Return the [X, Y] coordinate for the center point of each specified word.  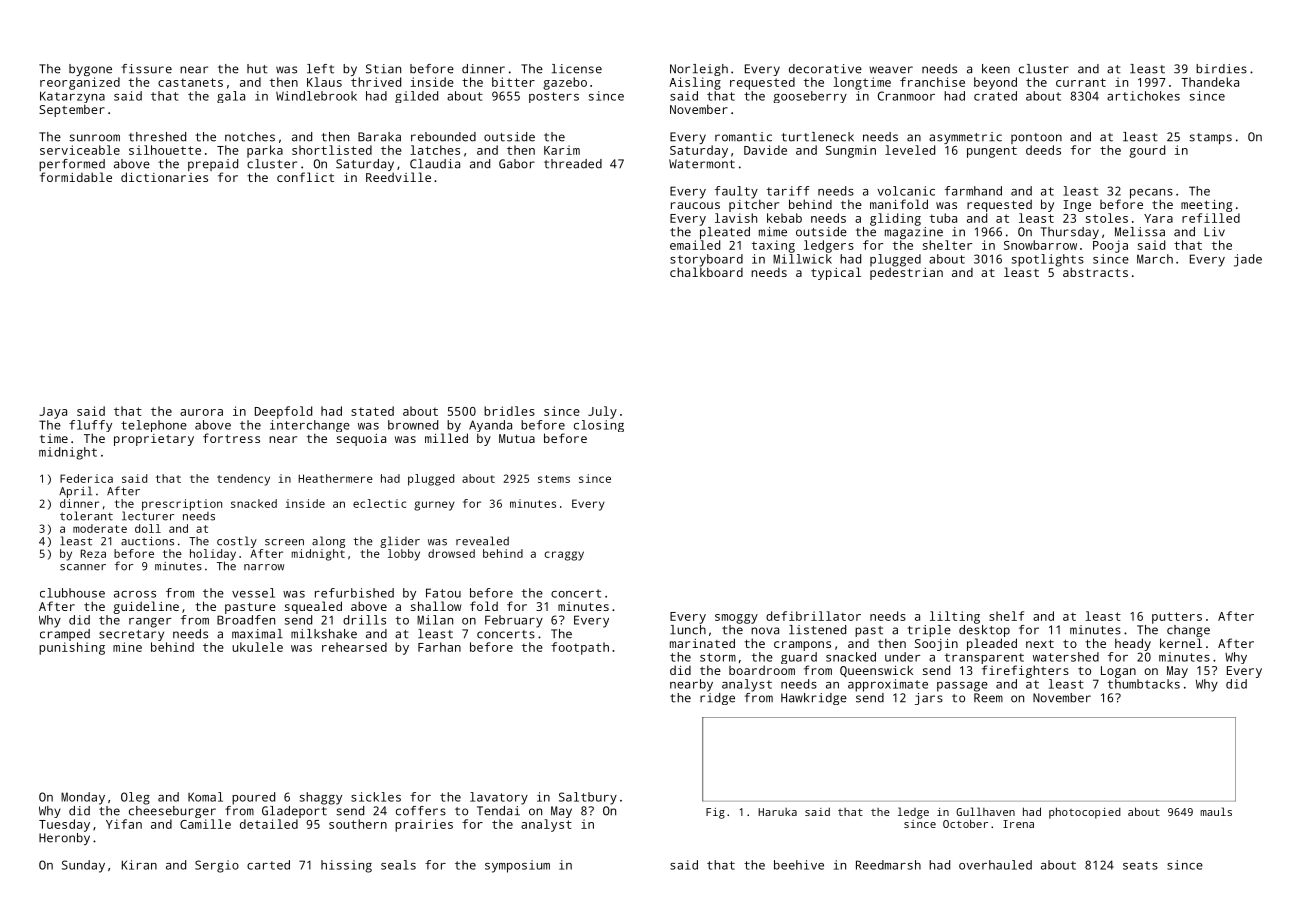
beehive [799, 865]
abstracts [1095, 272]
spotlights [1048, 260]
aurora [201, 412]
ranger [150, 623]
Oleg [135, 798]
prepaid [213, 165]
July [602, 412]
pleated [725, 233]
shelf [1006, 616]
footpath [580, 648]
